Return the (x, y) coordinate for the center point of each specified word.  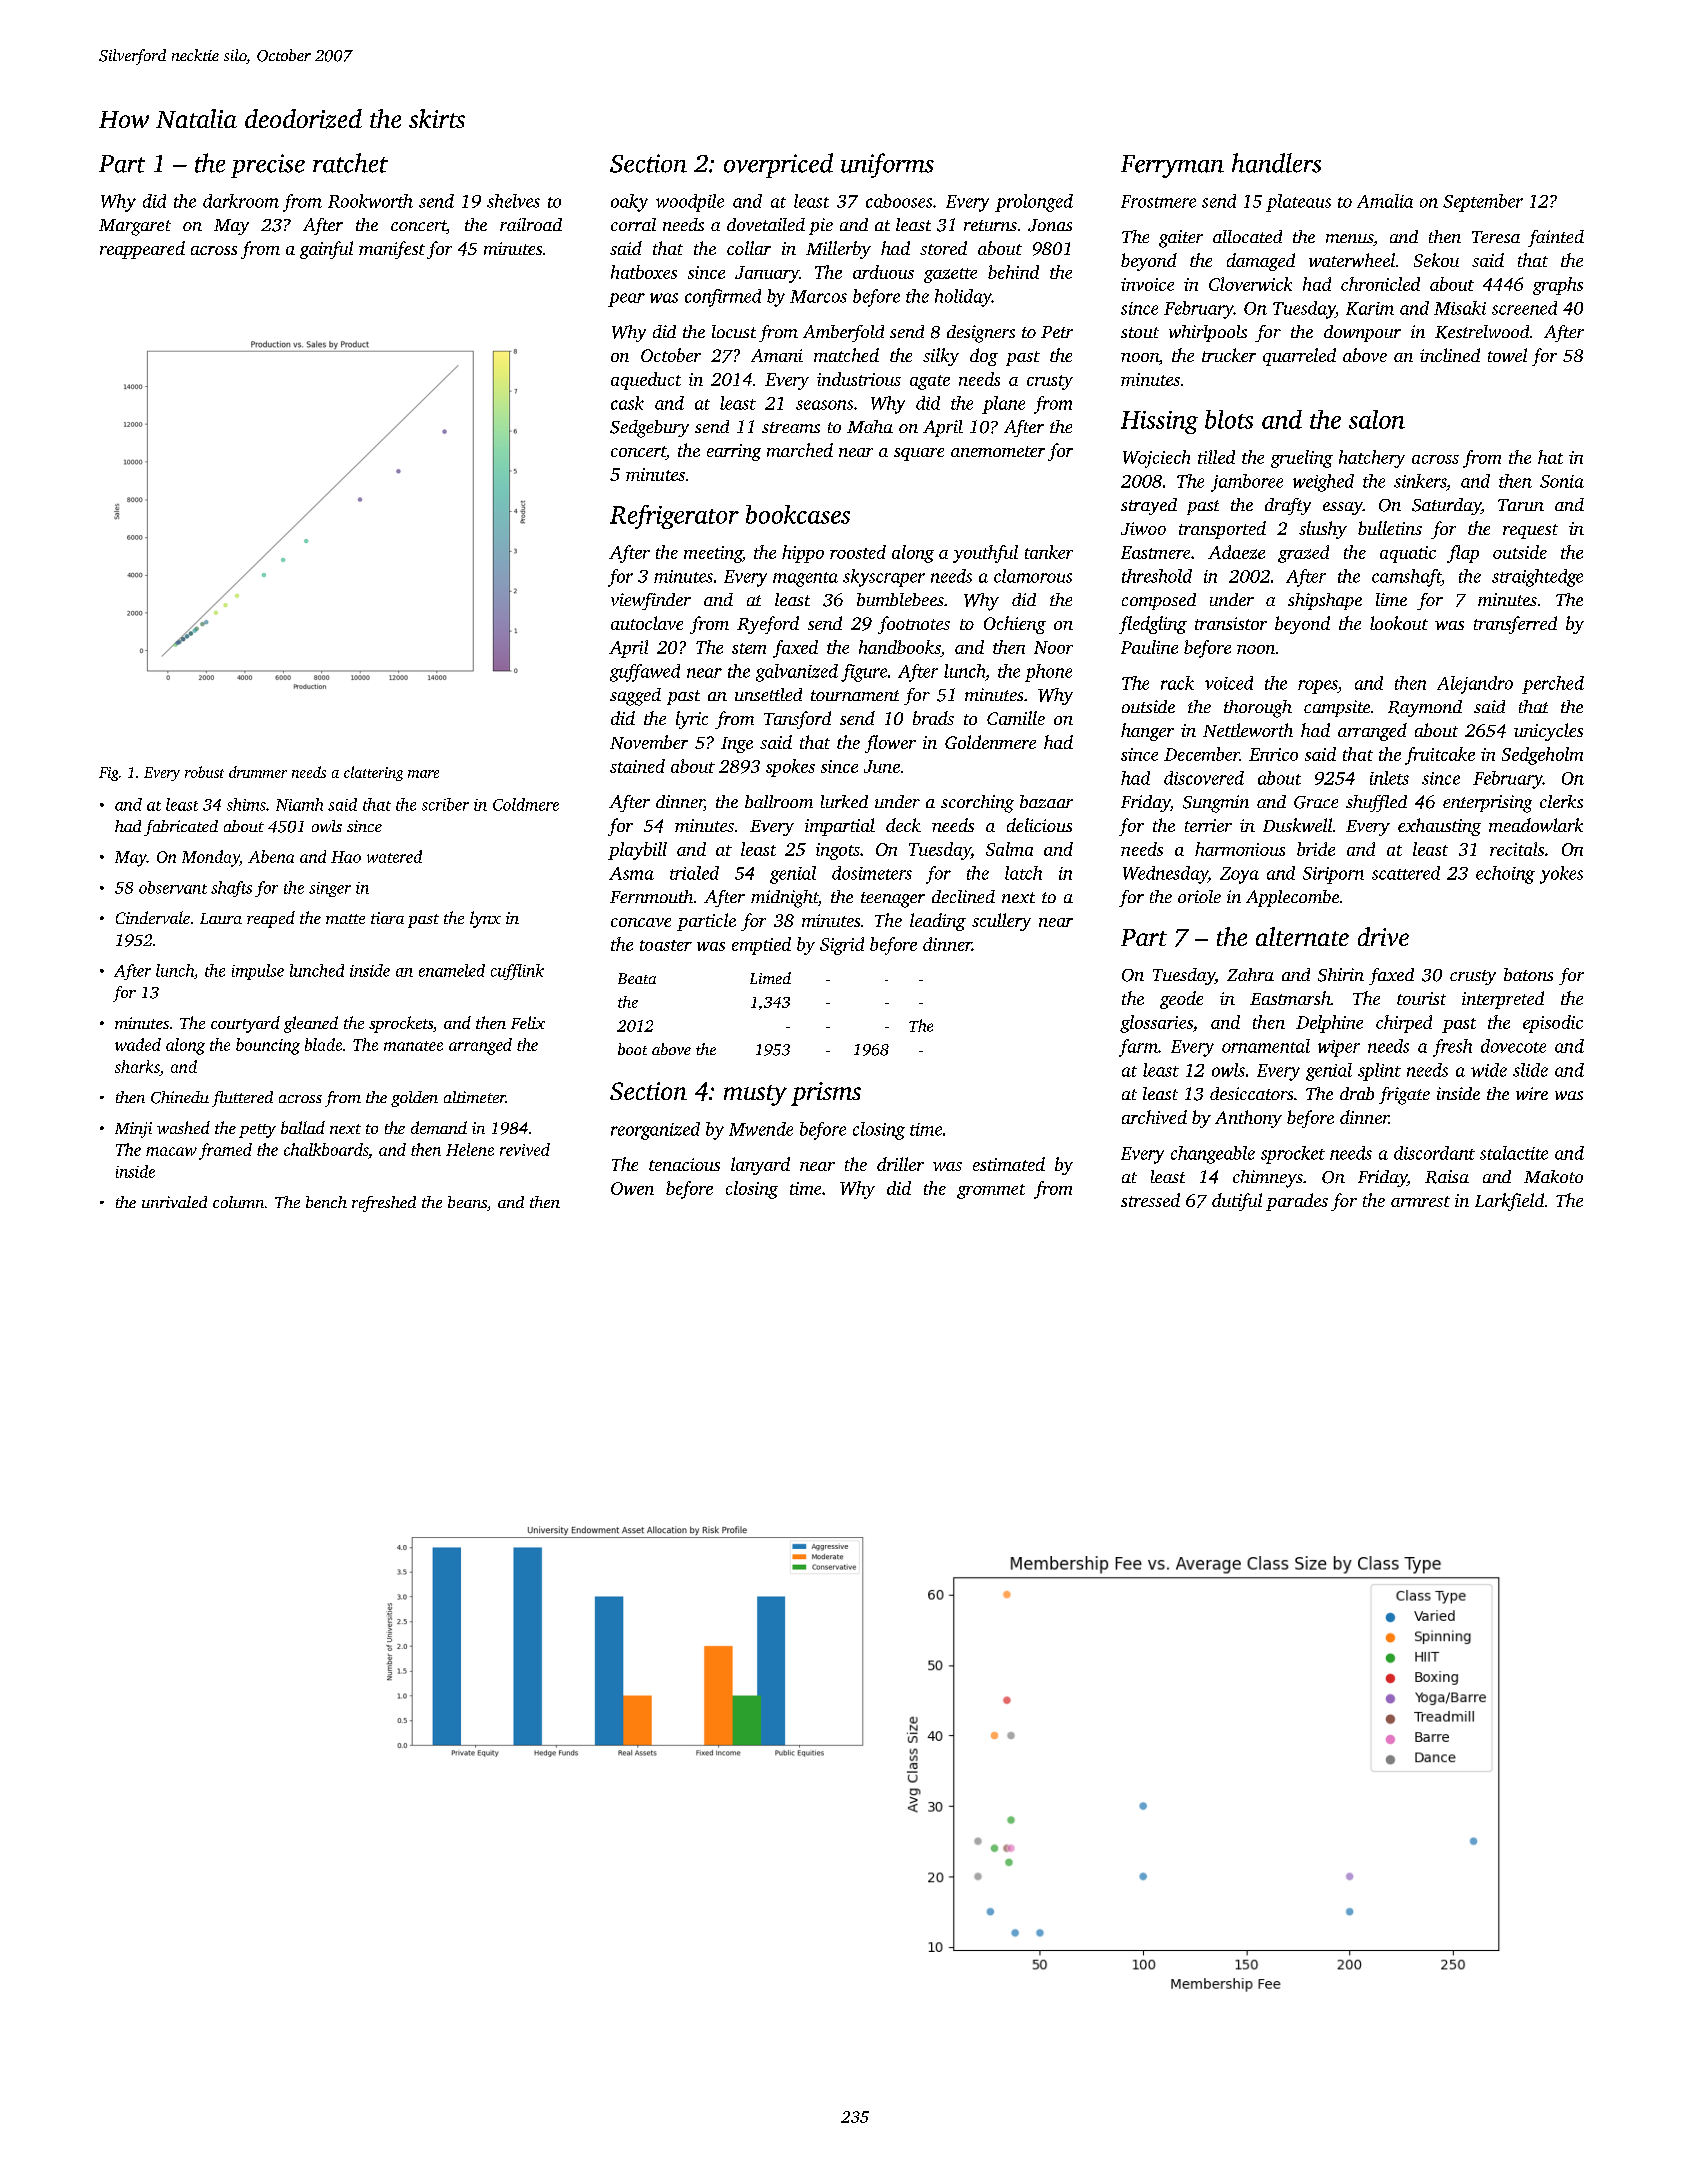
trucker (1229, 355)
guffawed (645, 673)
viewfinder (651, 601)
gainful (326, 250)
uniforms (887, 165)
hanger (1147, 732)
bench (326, 1202)
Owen (632, 1188)
